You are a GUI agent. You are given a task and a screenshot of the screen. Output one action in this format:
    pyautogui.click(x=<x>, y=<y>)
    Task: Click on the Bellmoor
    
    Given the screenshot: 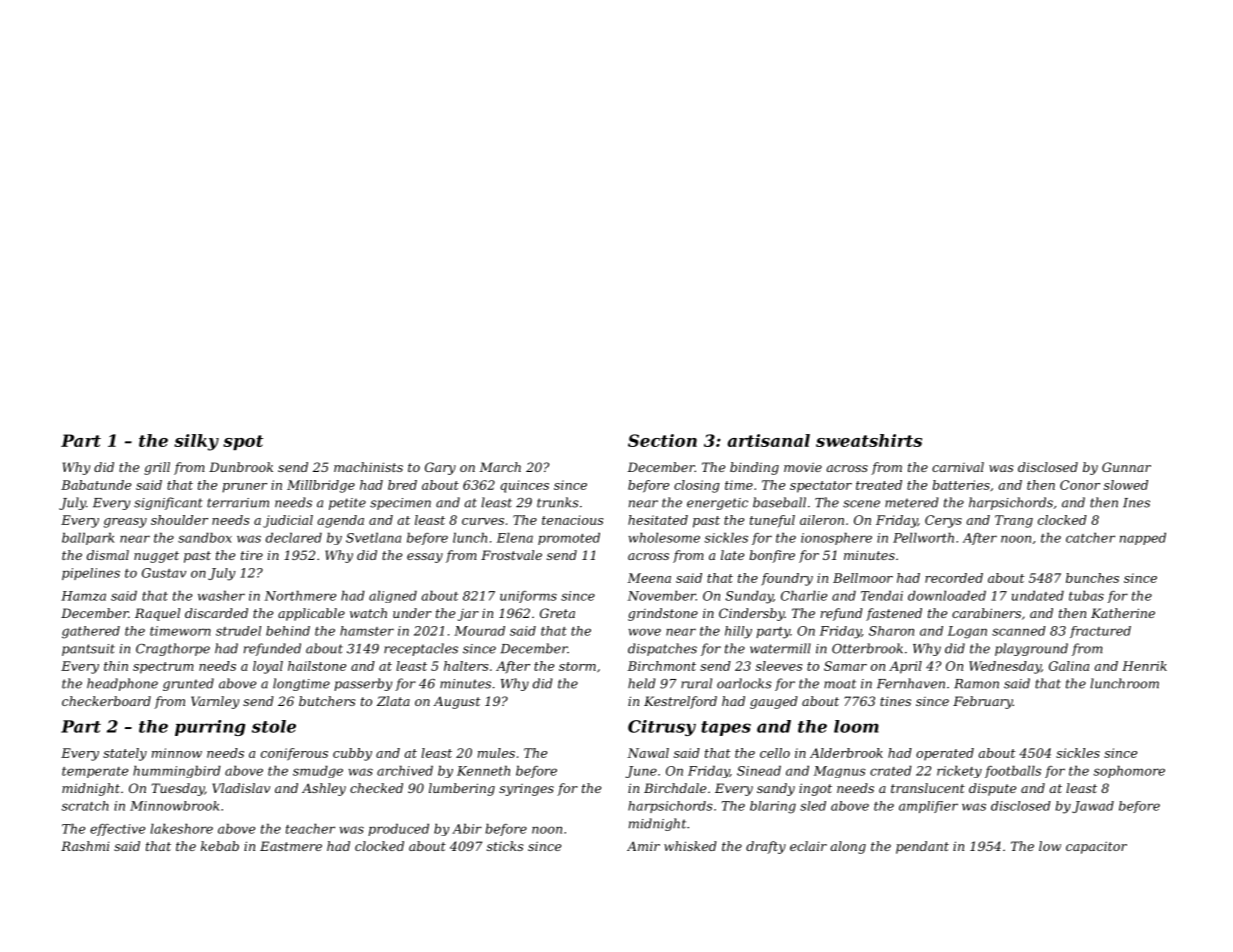 What is the action you would take?
    pyautogui.click(x=863, y=578)
